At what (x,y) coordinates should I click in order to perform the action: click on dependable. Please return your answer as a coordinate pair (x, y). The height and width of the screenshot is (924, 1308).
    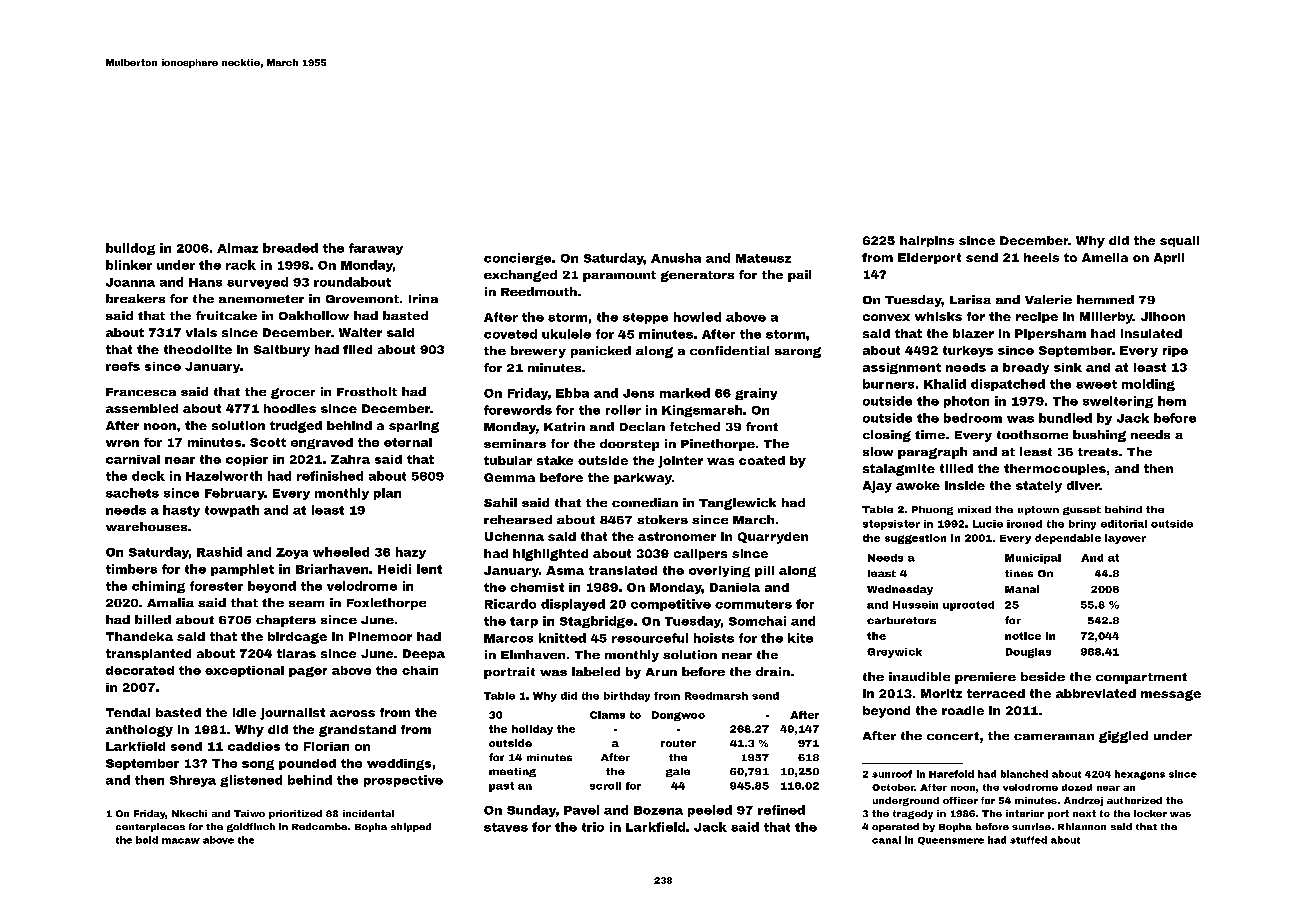
    Looking at the image, I should click on (1068, 539).
